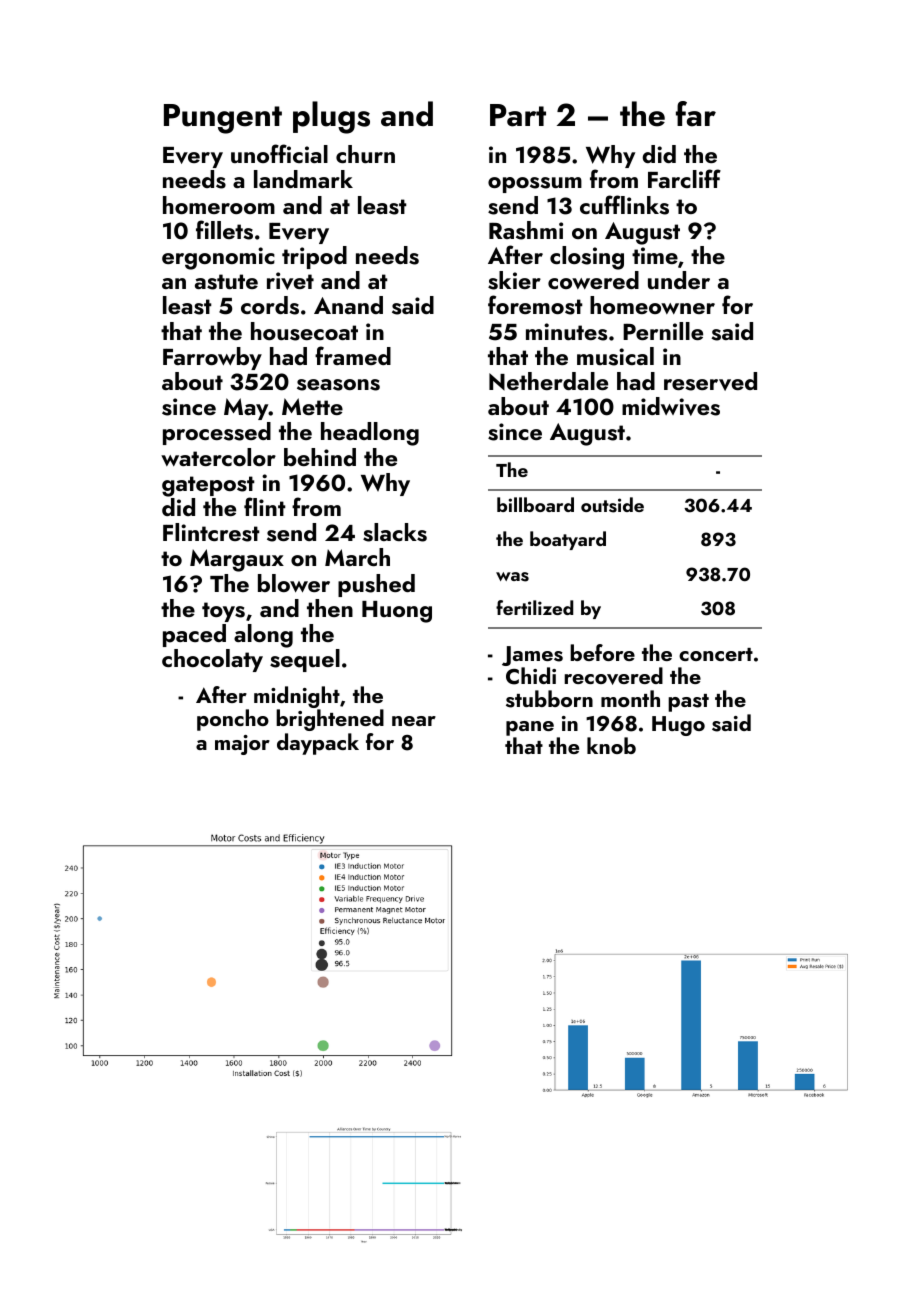  Describe the element at coordinates (566, 332) in the screenshot. I see `minutes` at that location.
